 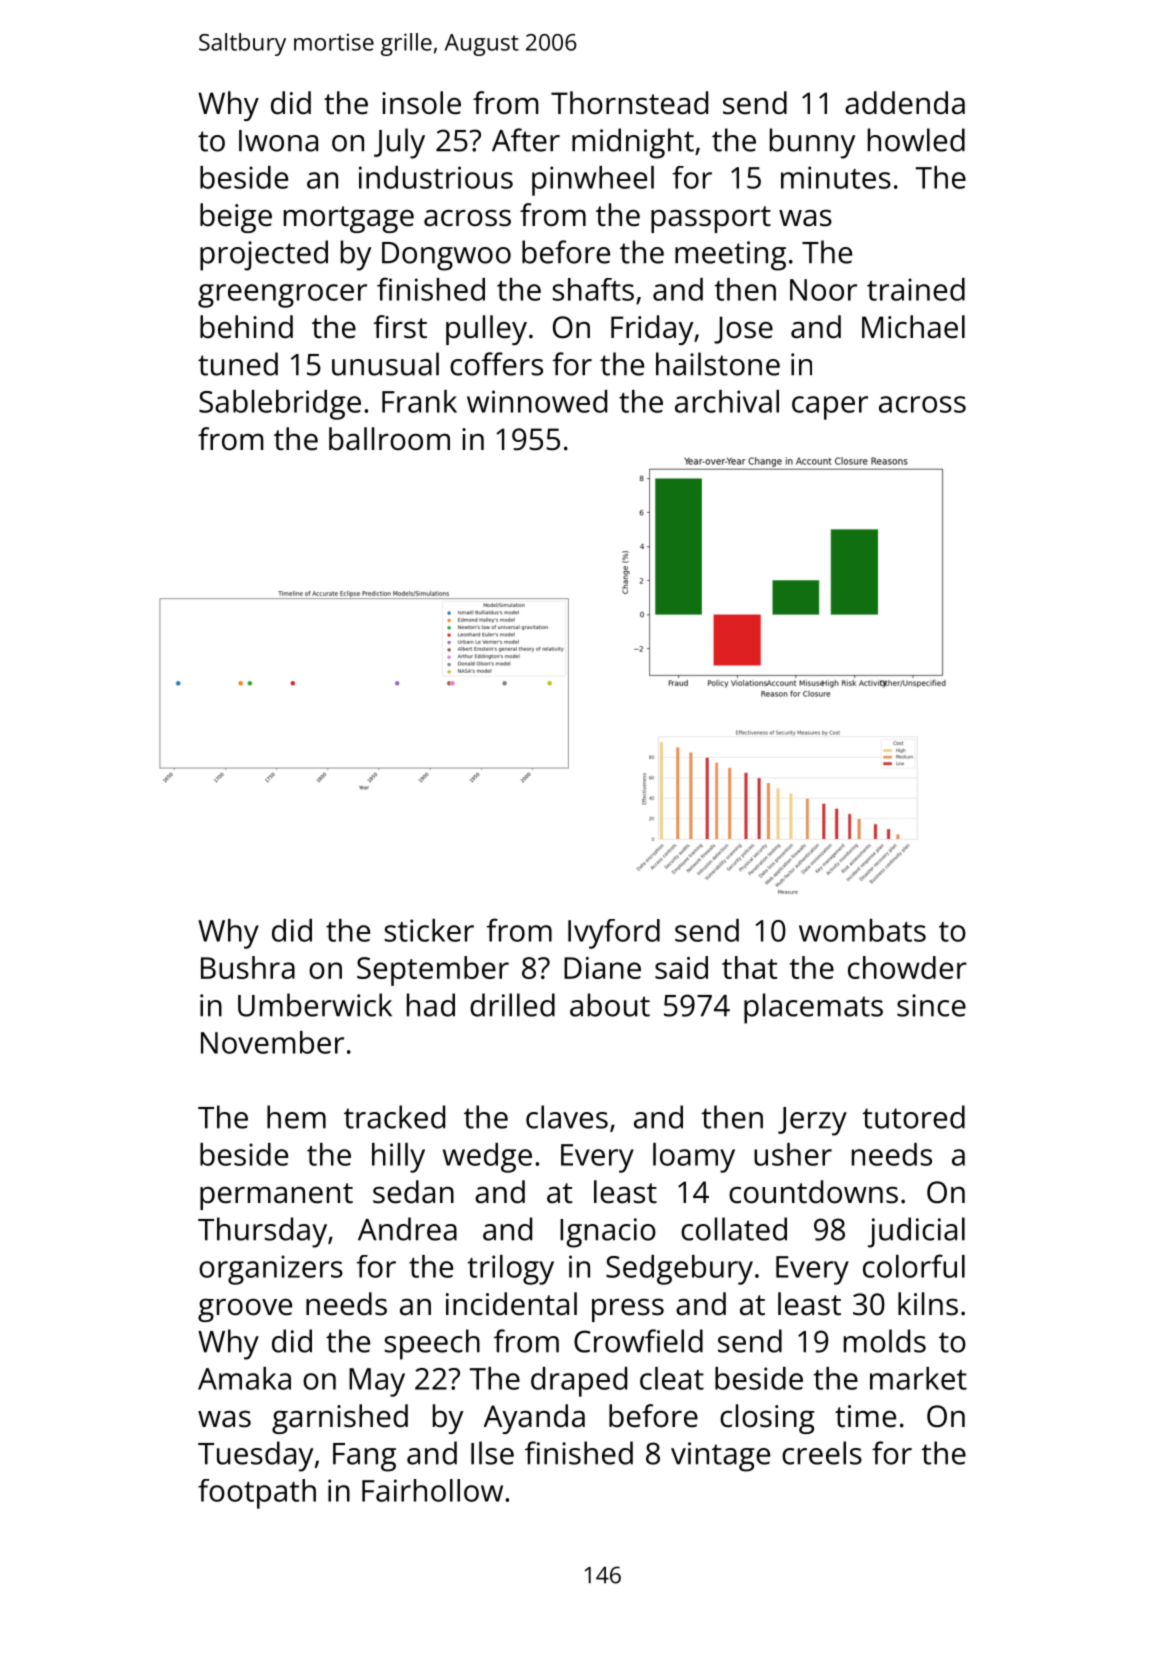 I want to click on behind, so click(x=246, y=327).
